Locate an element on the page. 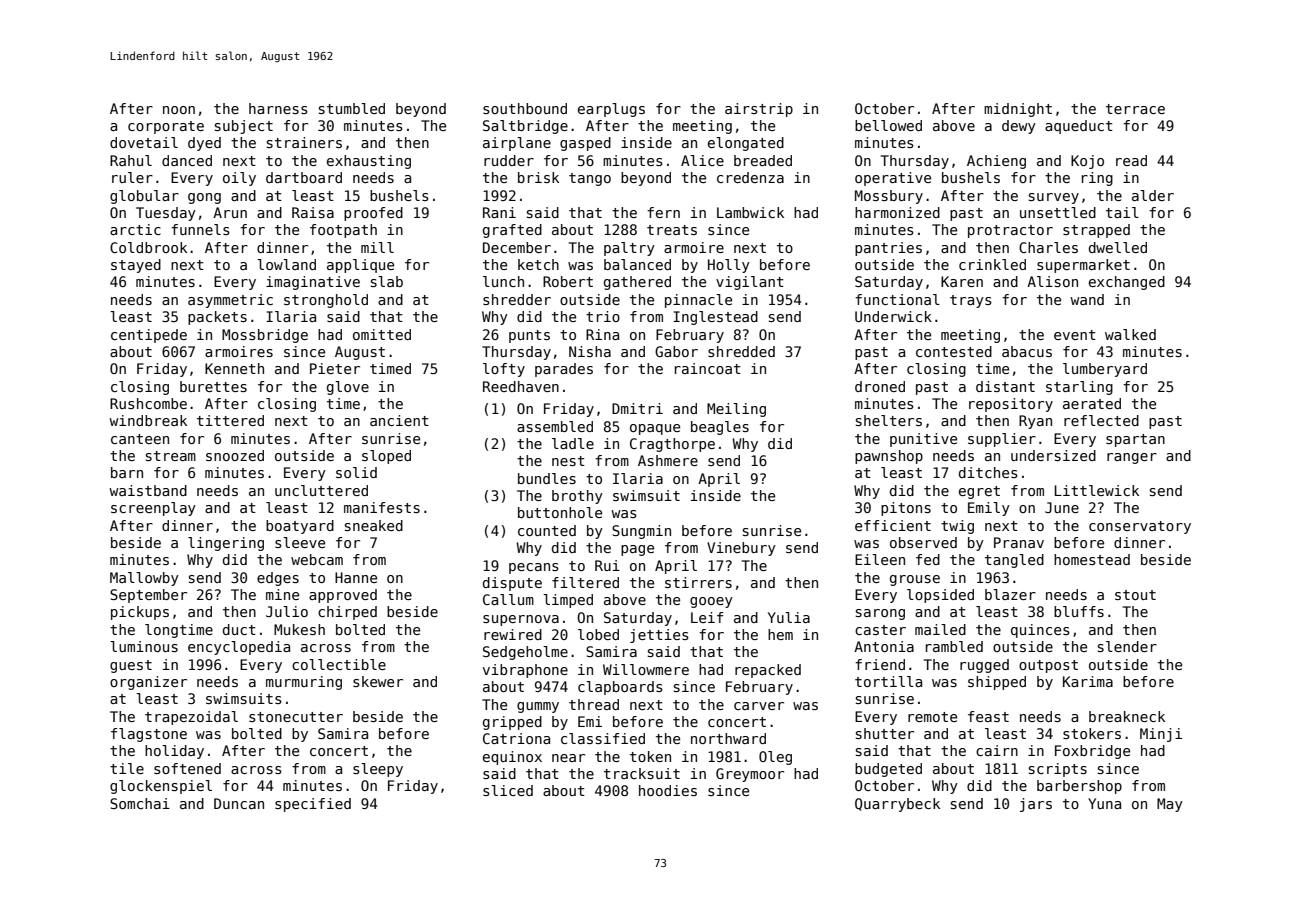  barn is located at coordinates (127, 472).
